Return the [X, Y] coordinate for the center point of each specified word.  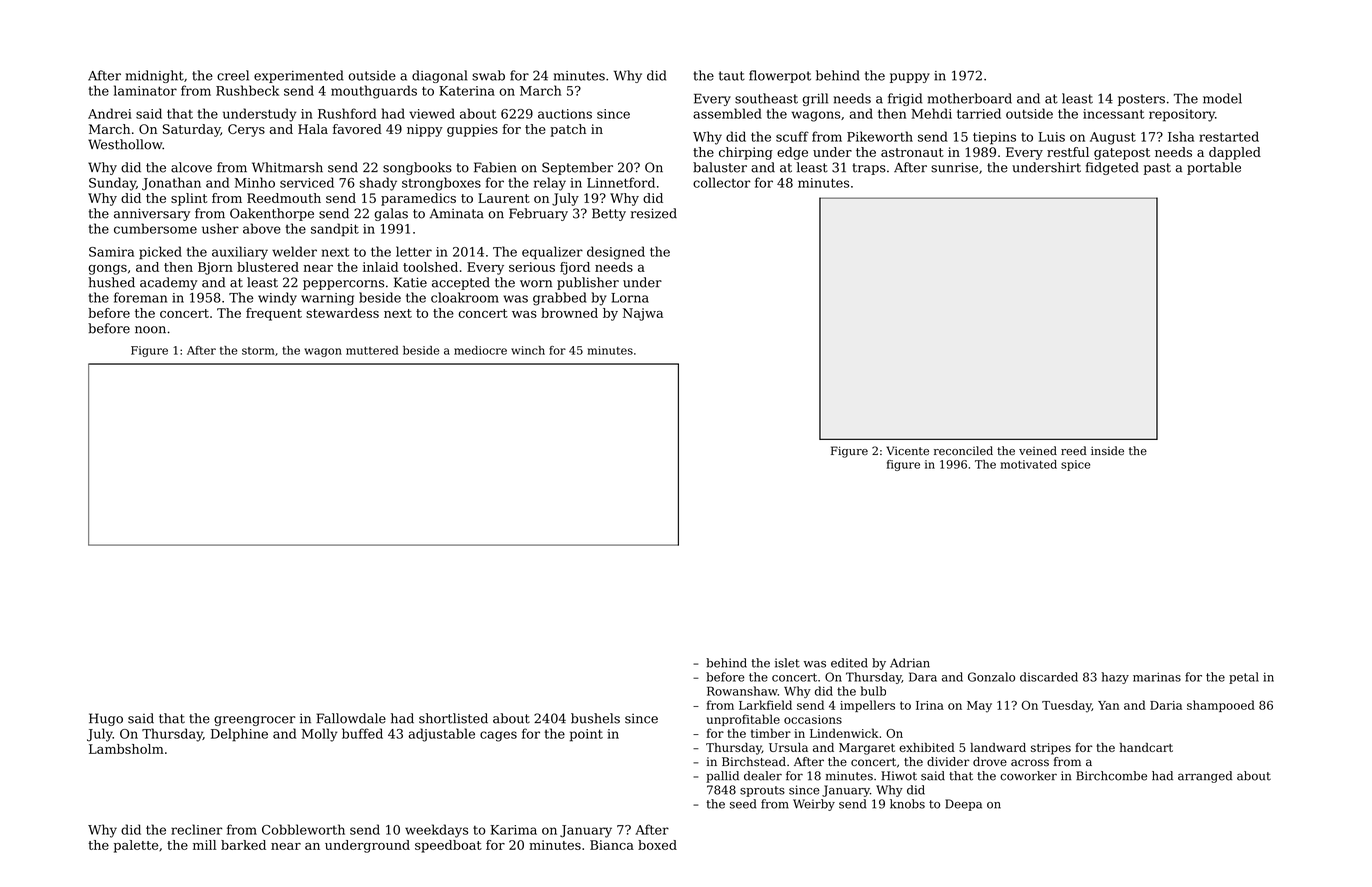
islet [787, 663]
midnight [155, 76]
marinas [1157, 677]
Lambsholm [126, 749]
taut [732, 76]
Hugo [106, 719]
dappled [1235, 153]
